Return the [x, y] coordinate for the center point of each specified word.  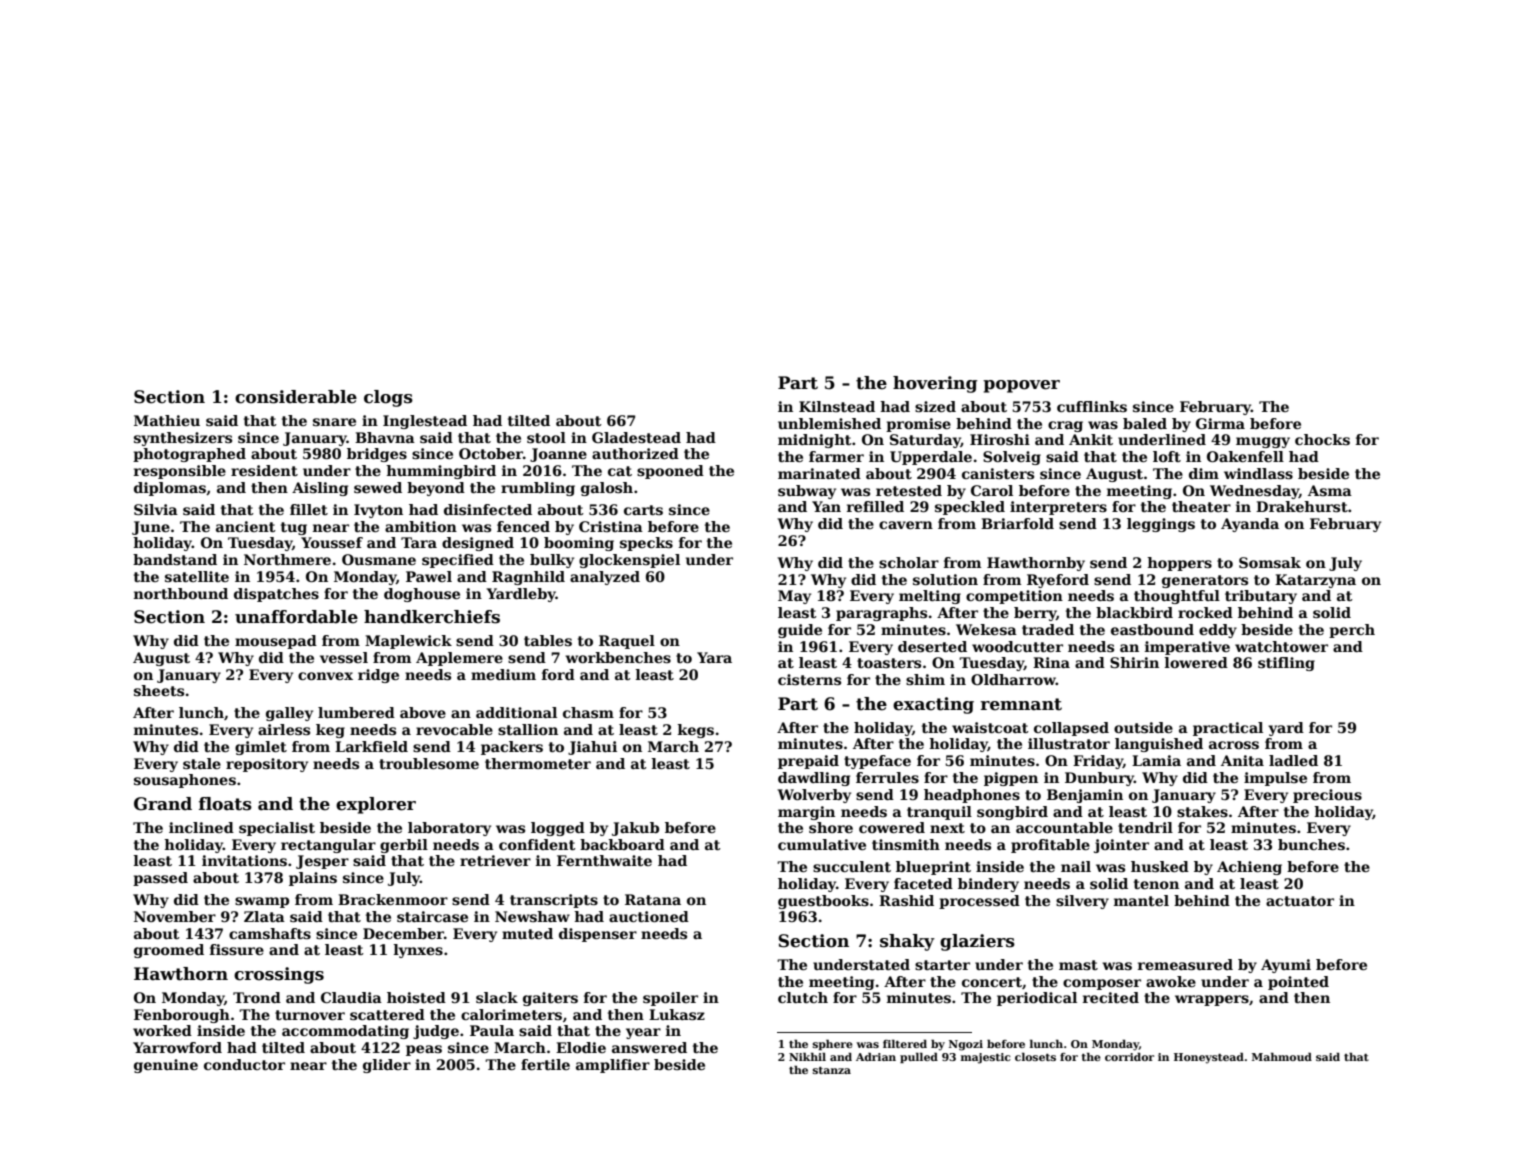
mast [1078, 965]
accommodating [345, 1032]
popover [1021, 386]
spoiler [670, 999]
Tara [419, 542]
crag [1065, 426]
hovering [935, 384]
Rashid [906, 900]
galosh [607, 489]
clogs [388, 398]
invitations [244, 860]
